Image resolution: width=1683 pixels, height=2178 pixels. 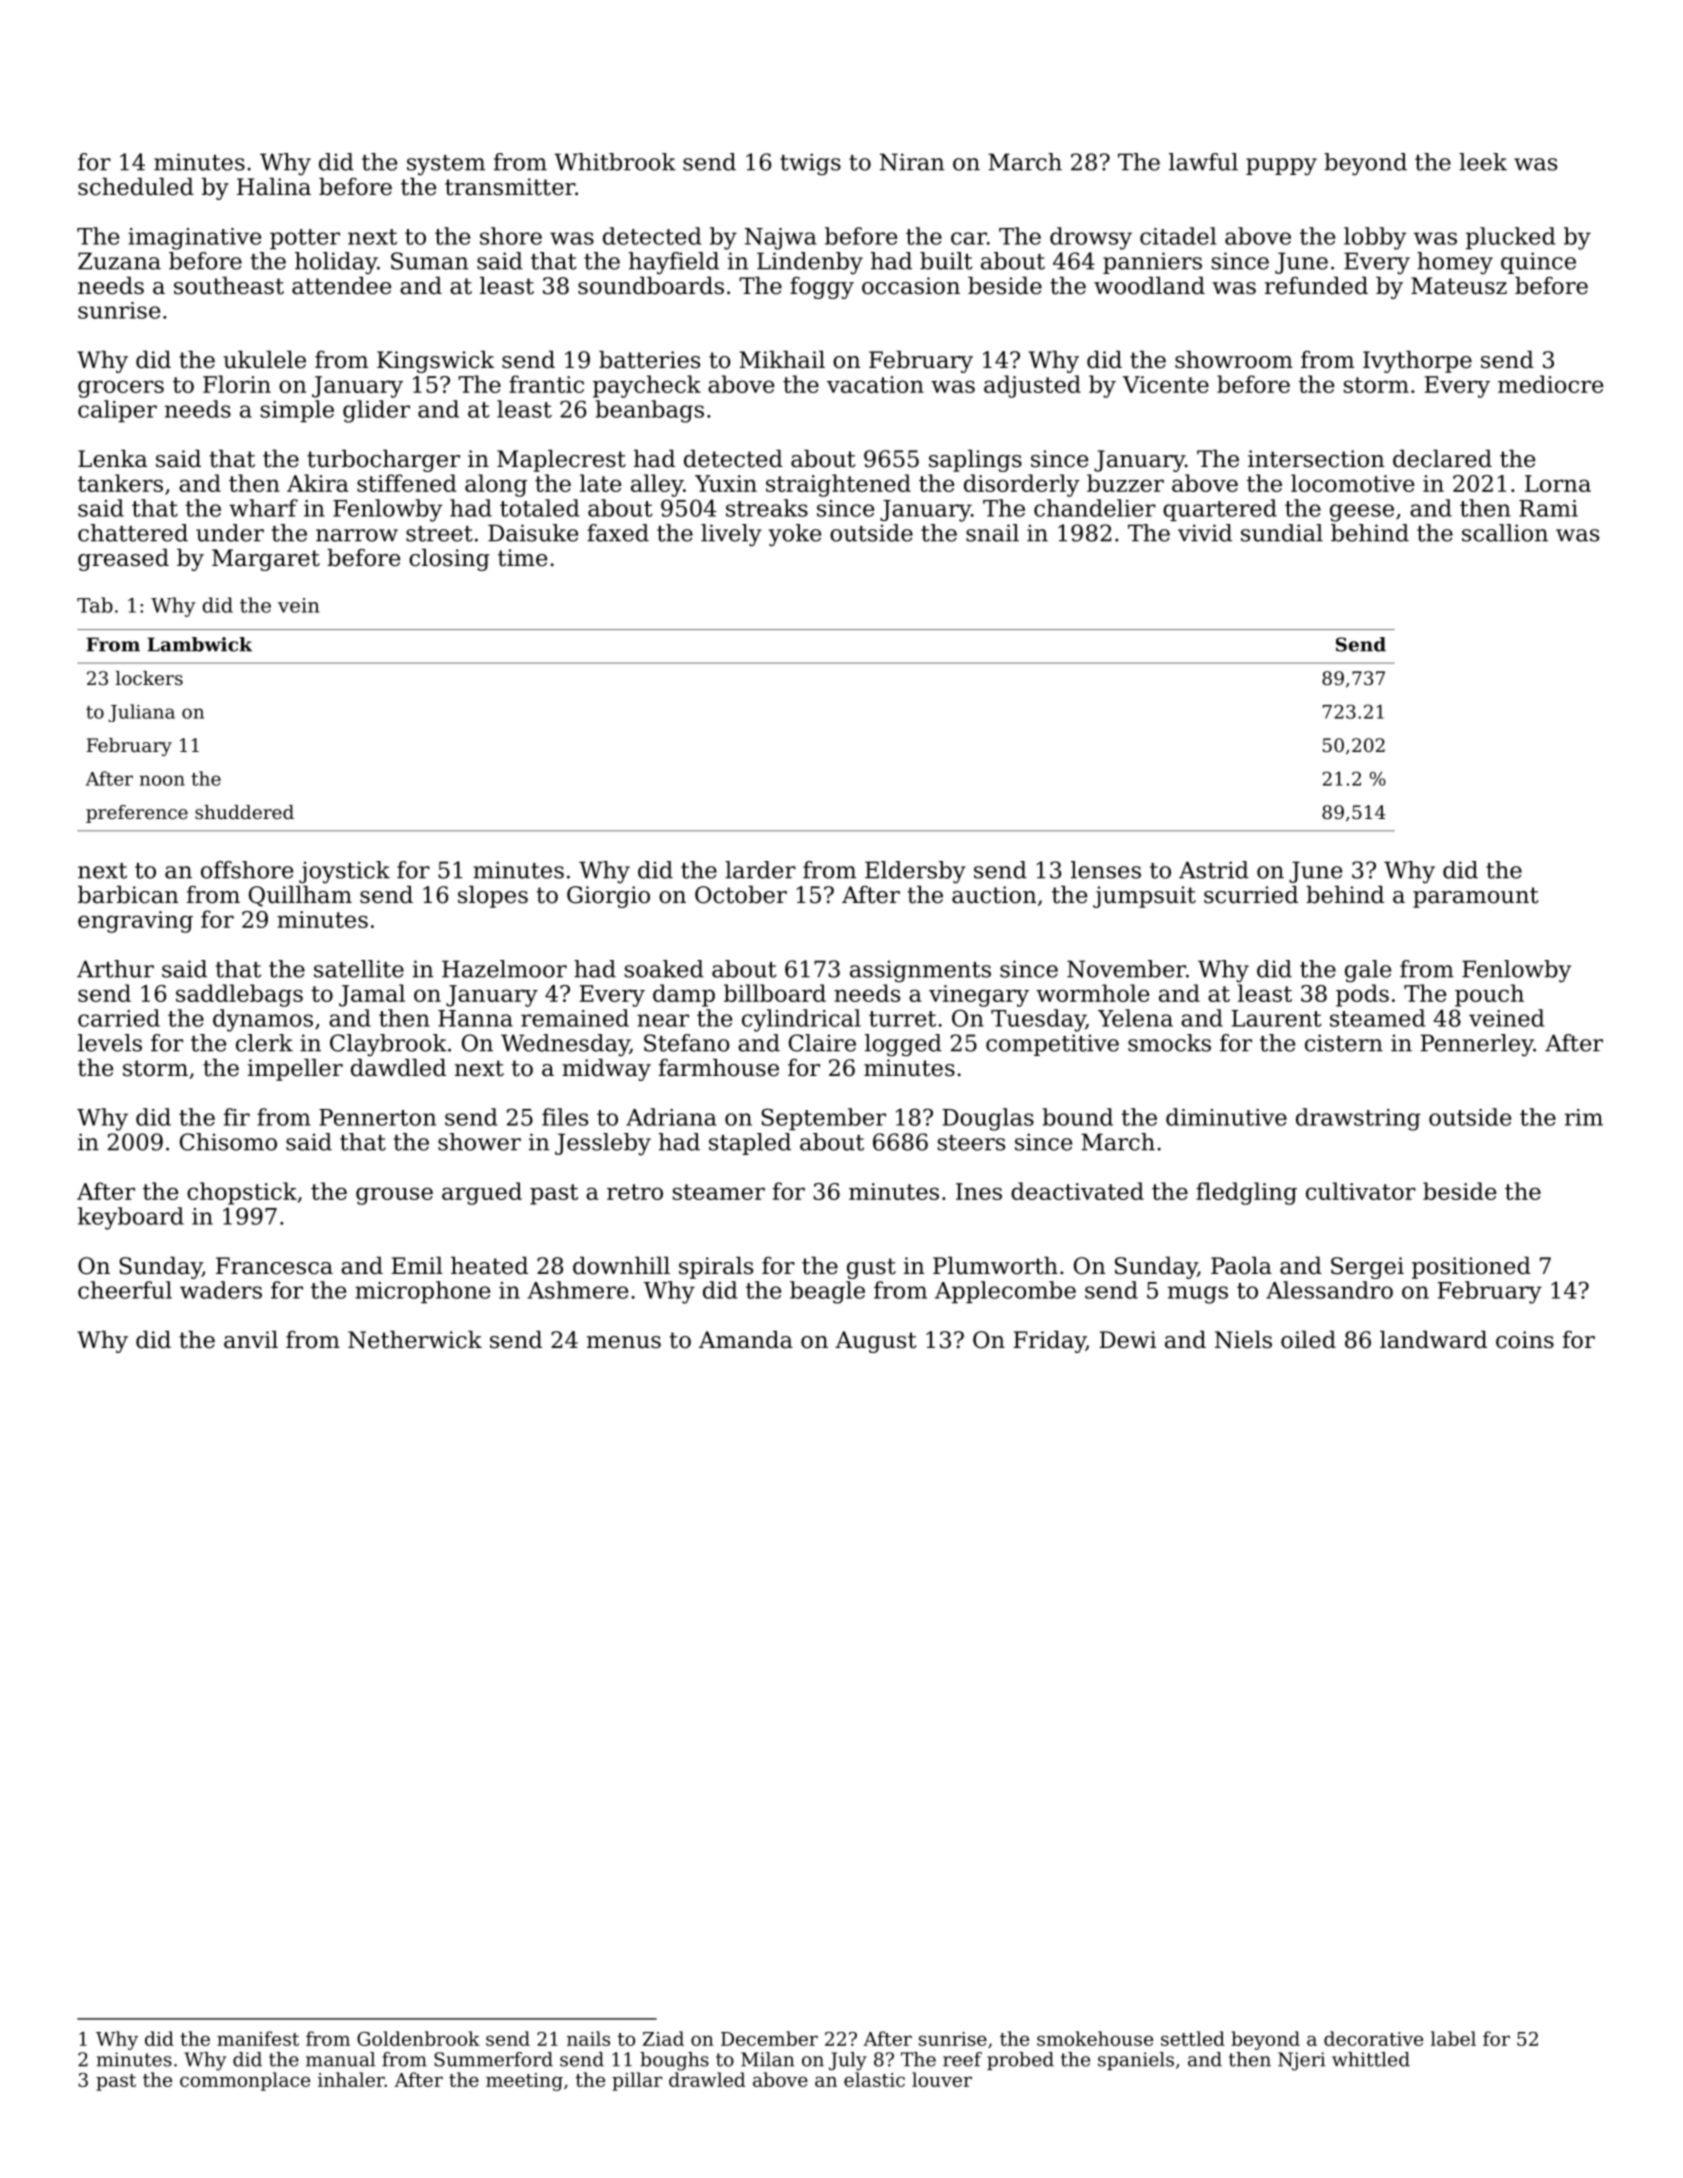 I want to click on leek, so click(x=1483, y=162).
